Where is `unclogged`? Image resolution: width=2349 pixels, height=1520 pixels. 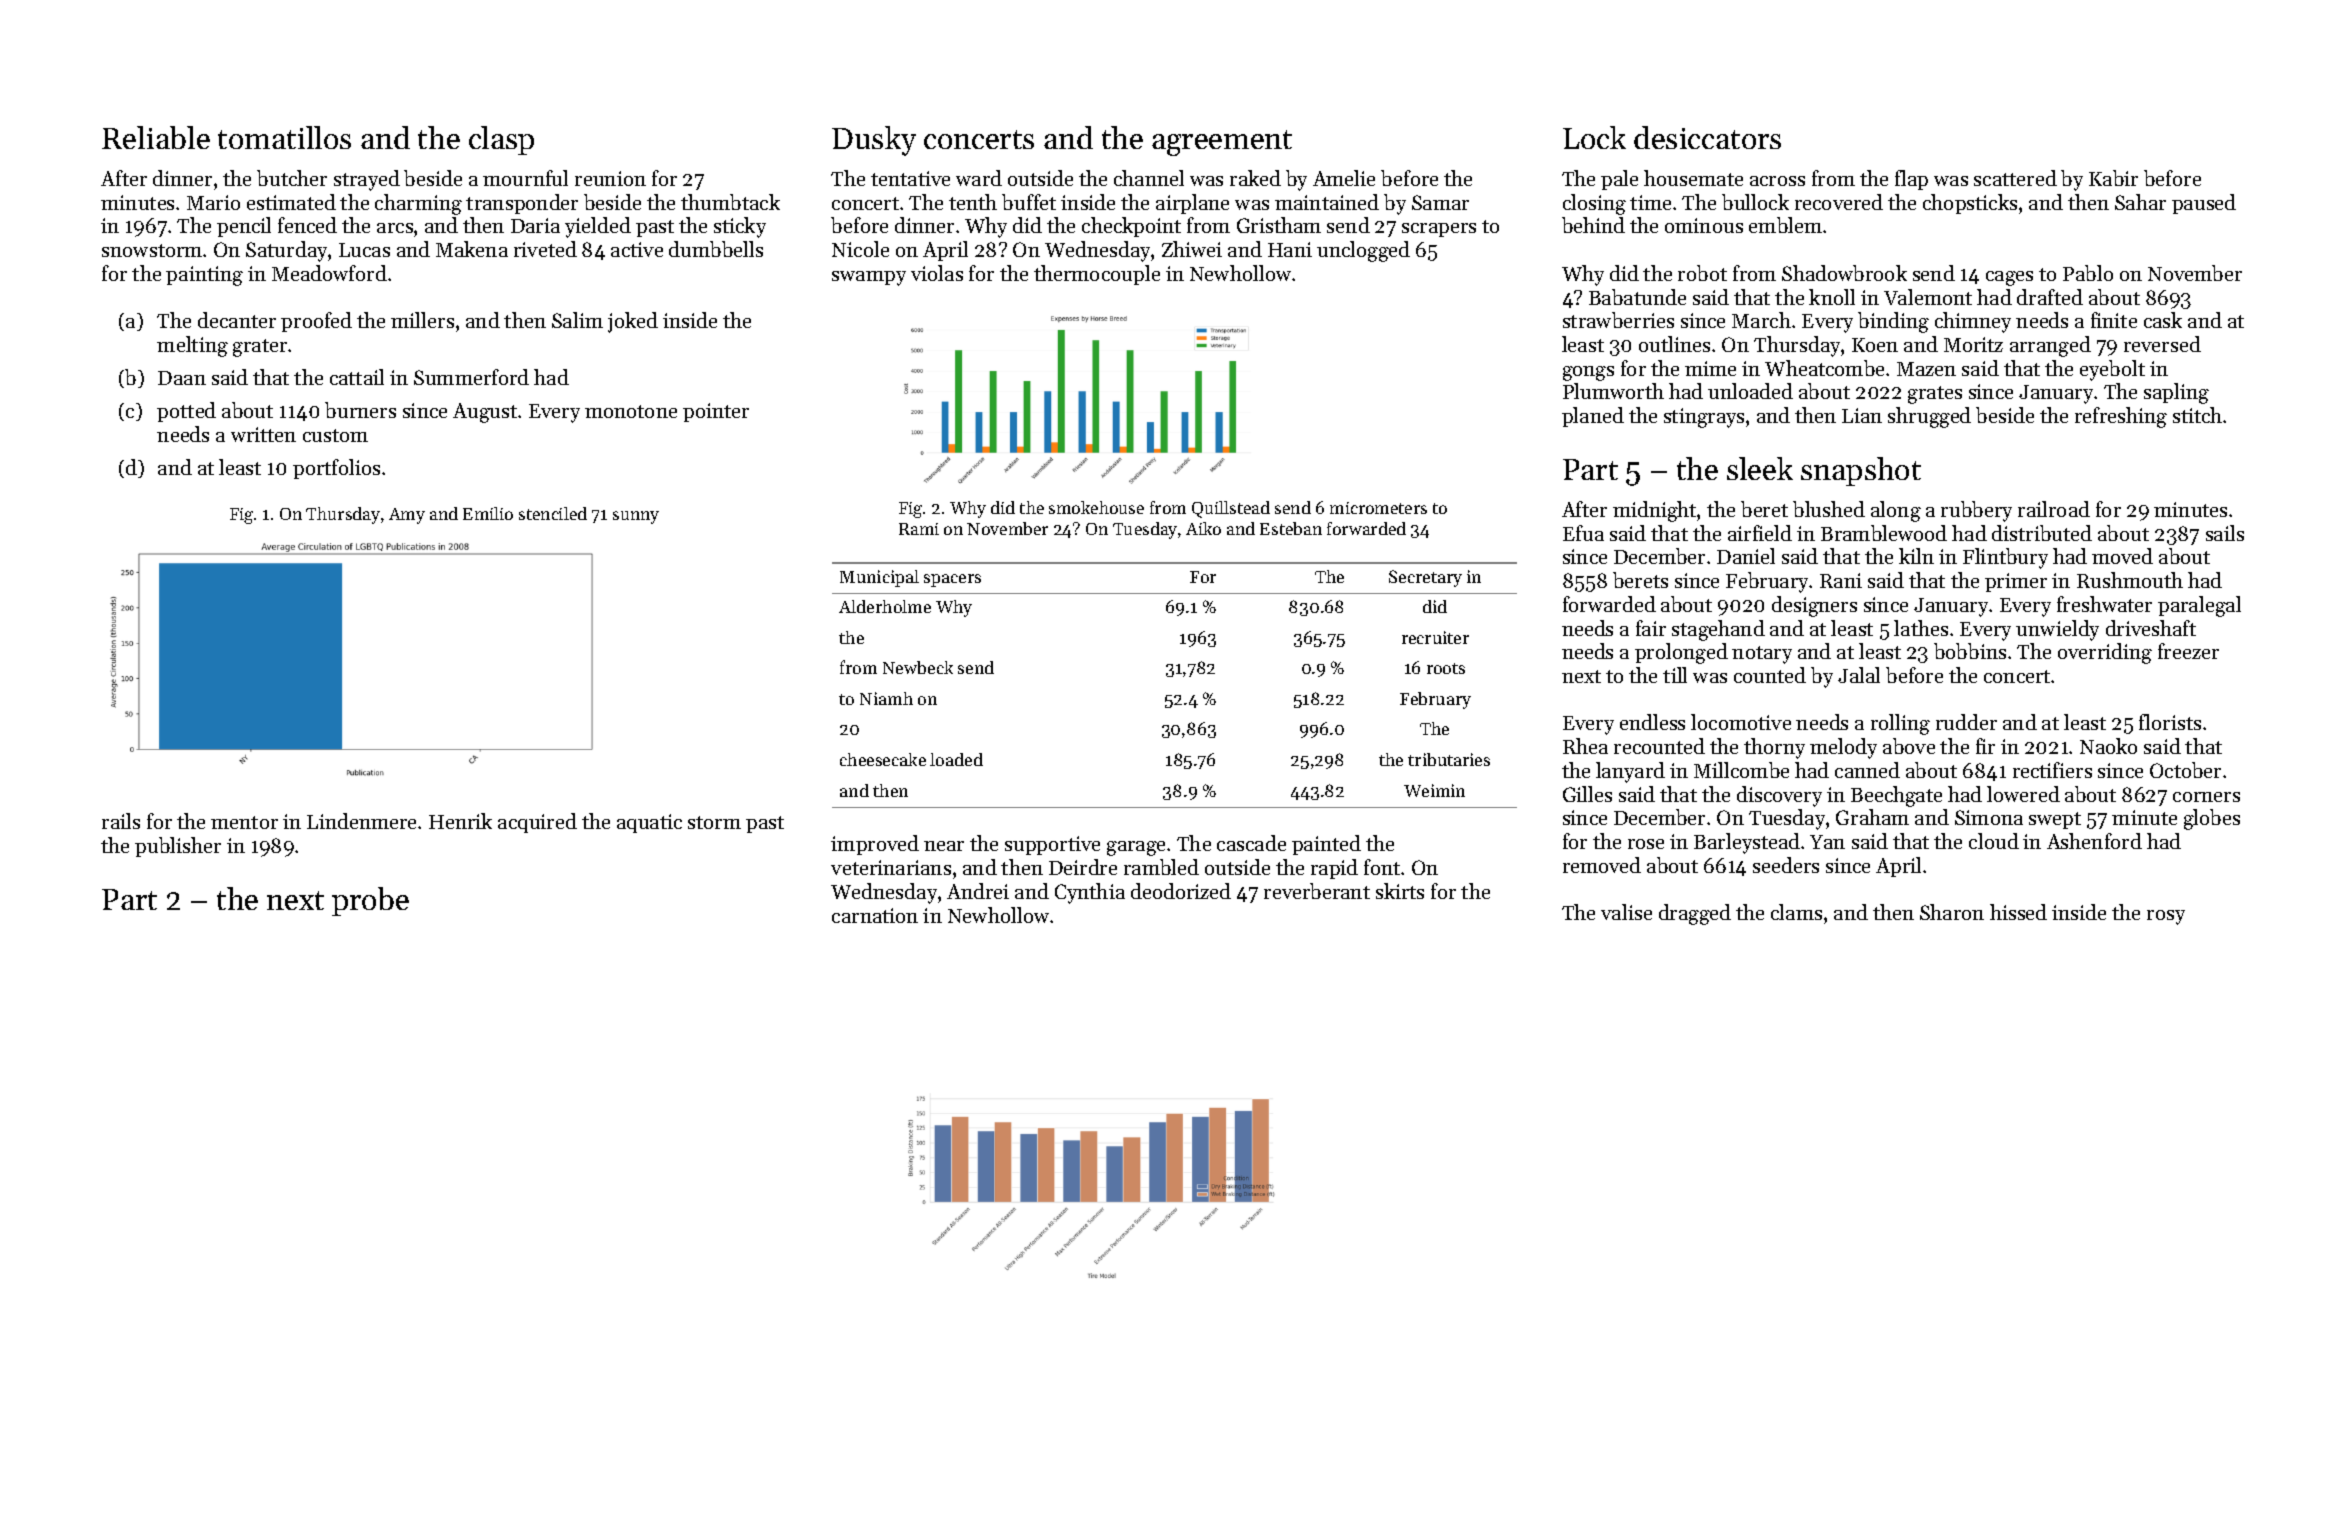 unclogged is located at coordinates (1363, 251).
